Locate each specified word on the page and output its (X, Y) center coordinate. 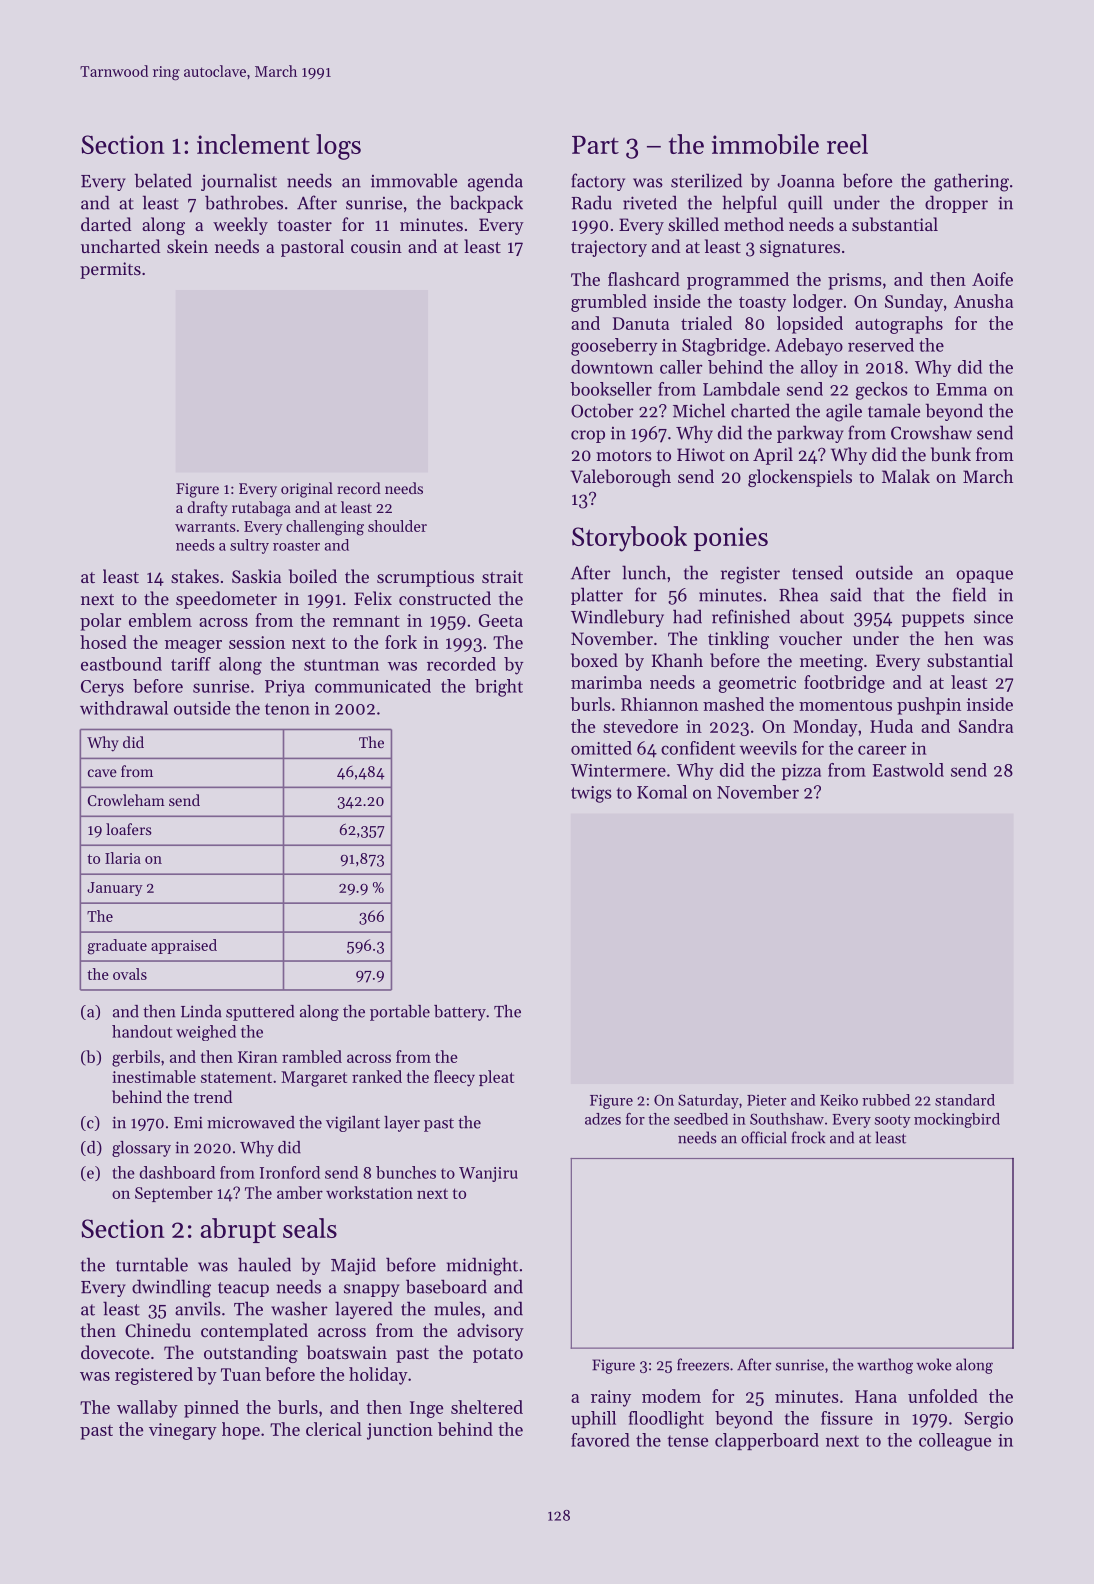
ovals (130, 974)
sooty (893, 1121)
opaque (984, 576)
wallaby (147, 1409)
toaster (305, 225)
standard (965, 1100)
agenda (495, 182)
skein (187, 246)
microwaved (251, 1122)
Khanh (677, 660)
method (754, 224)
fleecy (454, 1078)
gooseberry (614, 347)
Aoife (992, 279)
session (257, 642)
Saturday (708, 1101)
